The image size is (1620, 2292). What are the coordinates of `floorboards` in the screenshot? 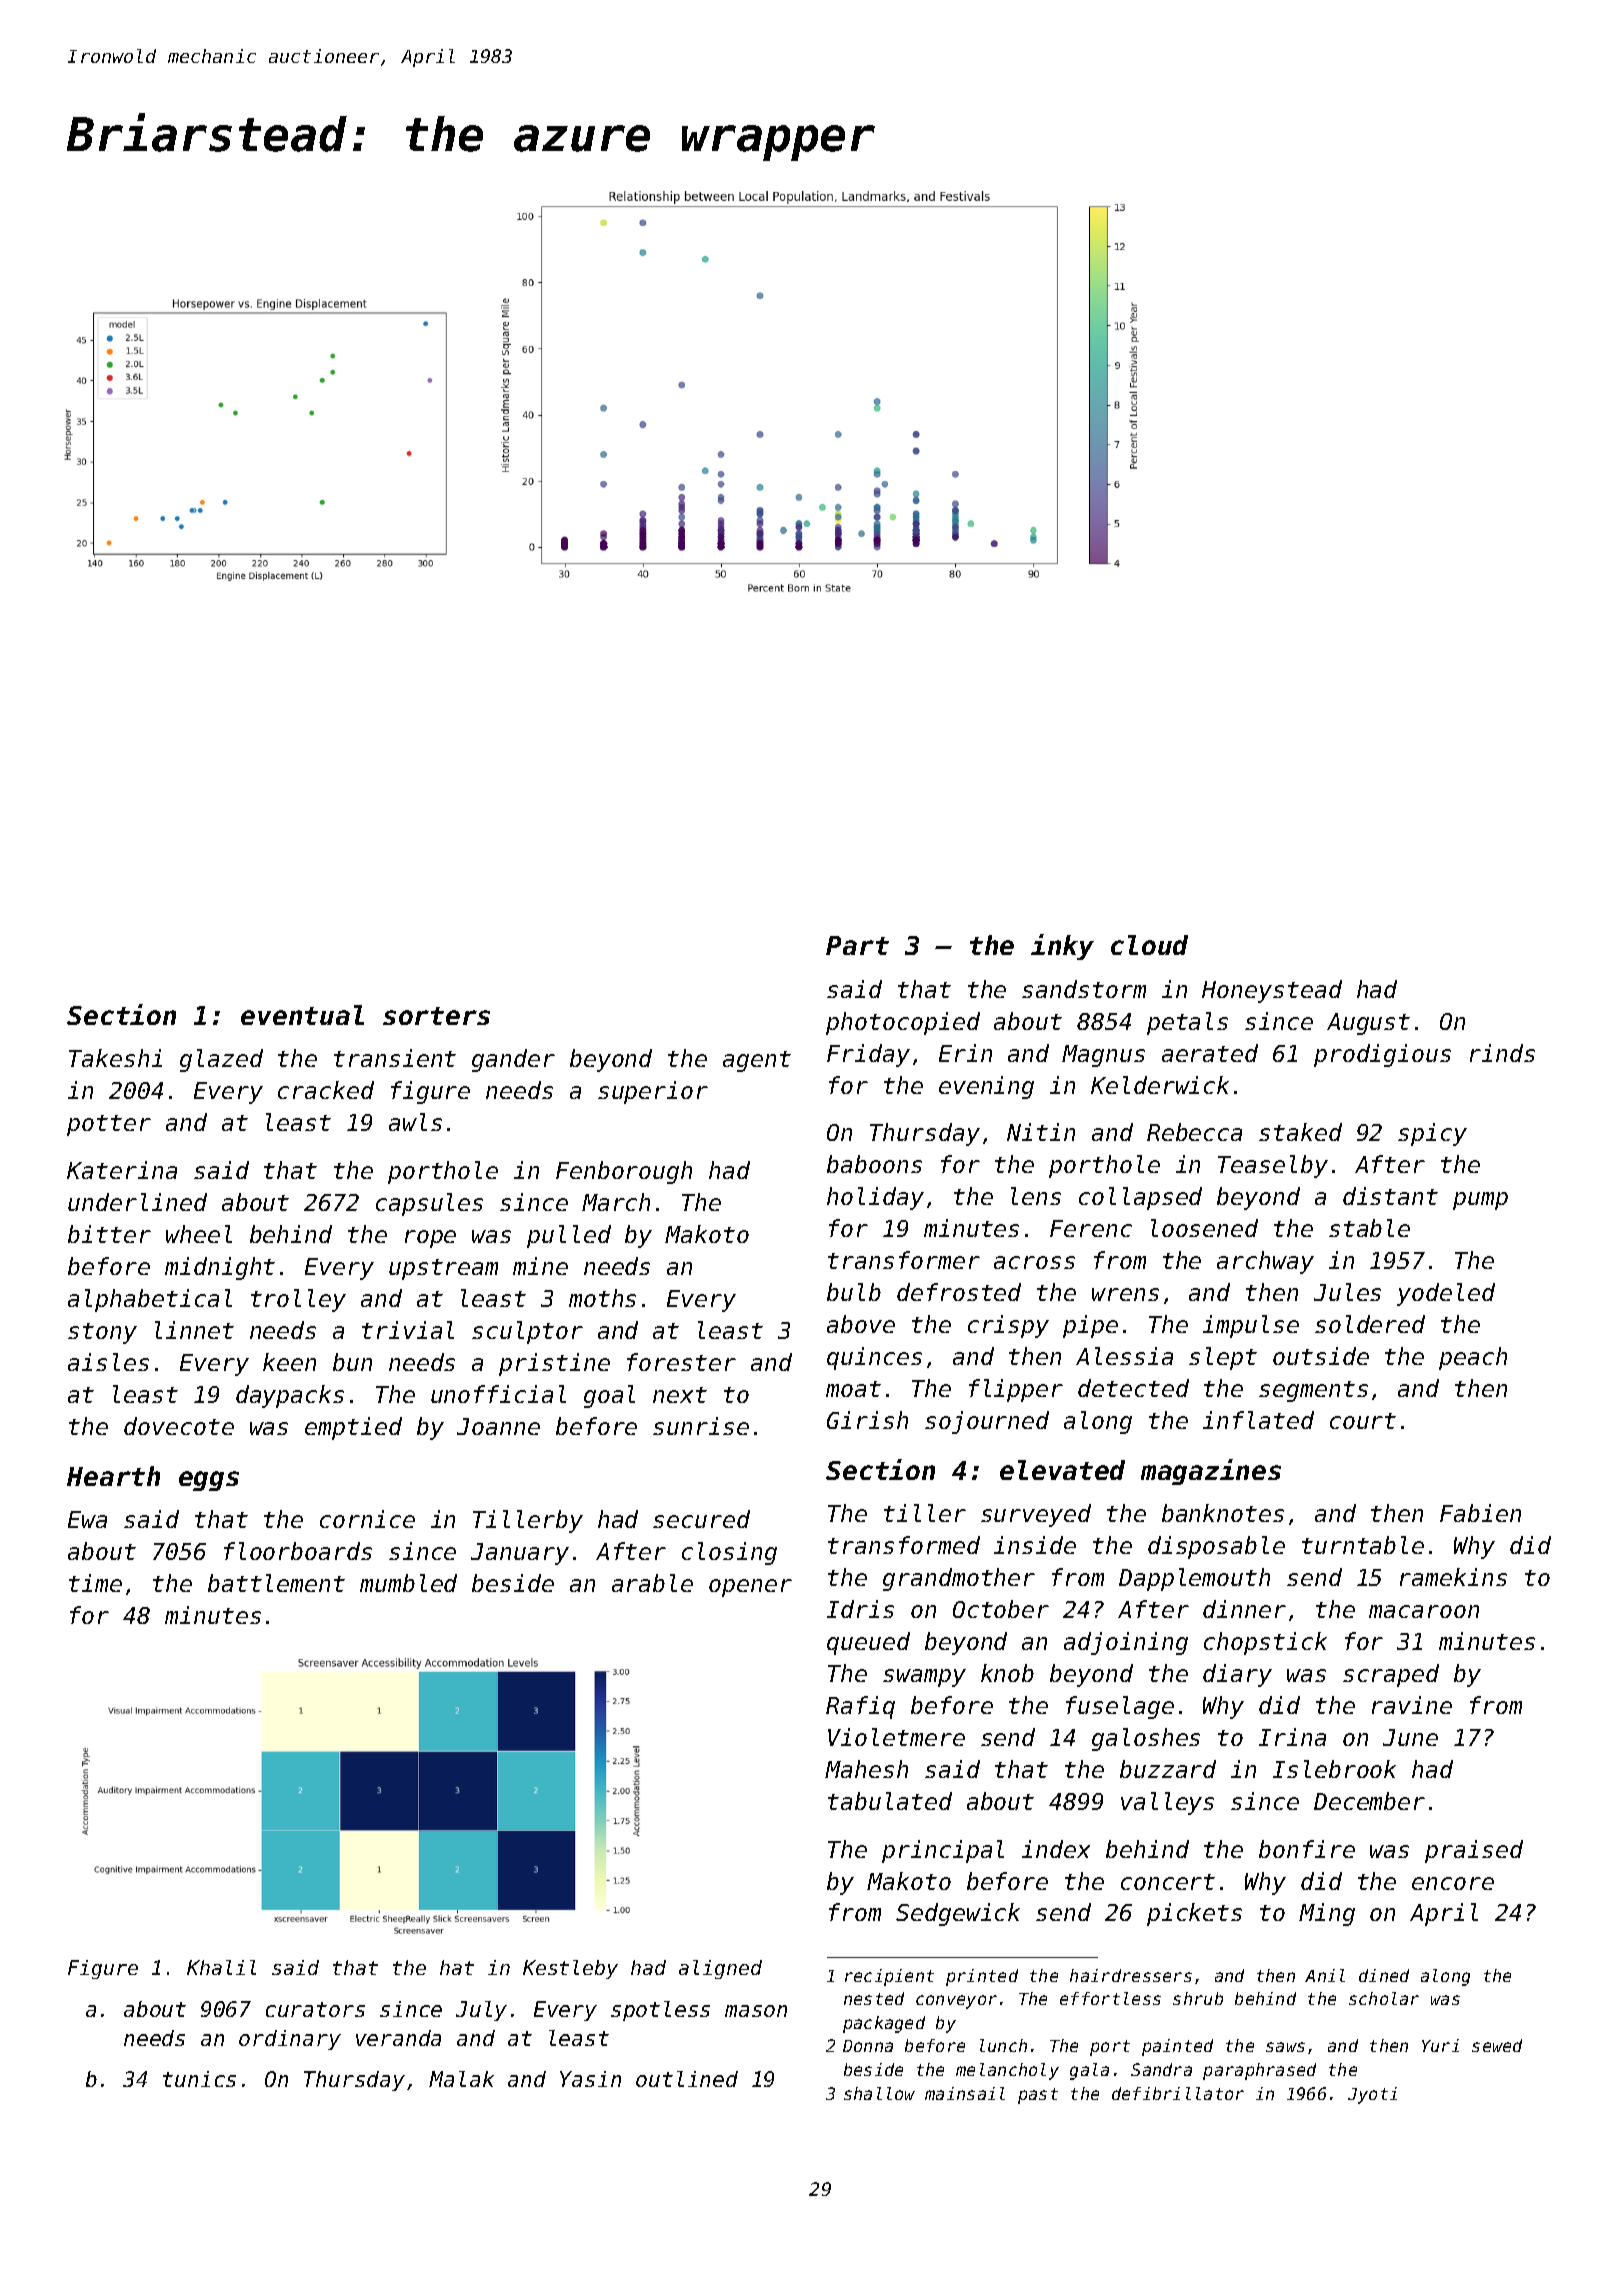 It's located at (298, 1551).
